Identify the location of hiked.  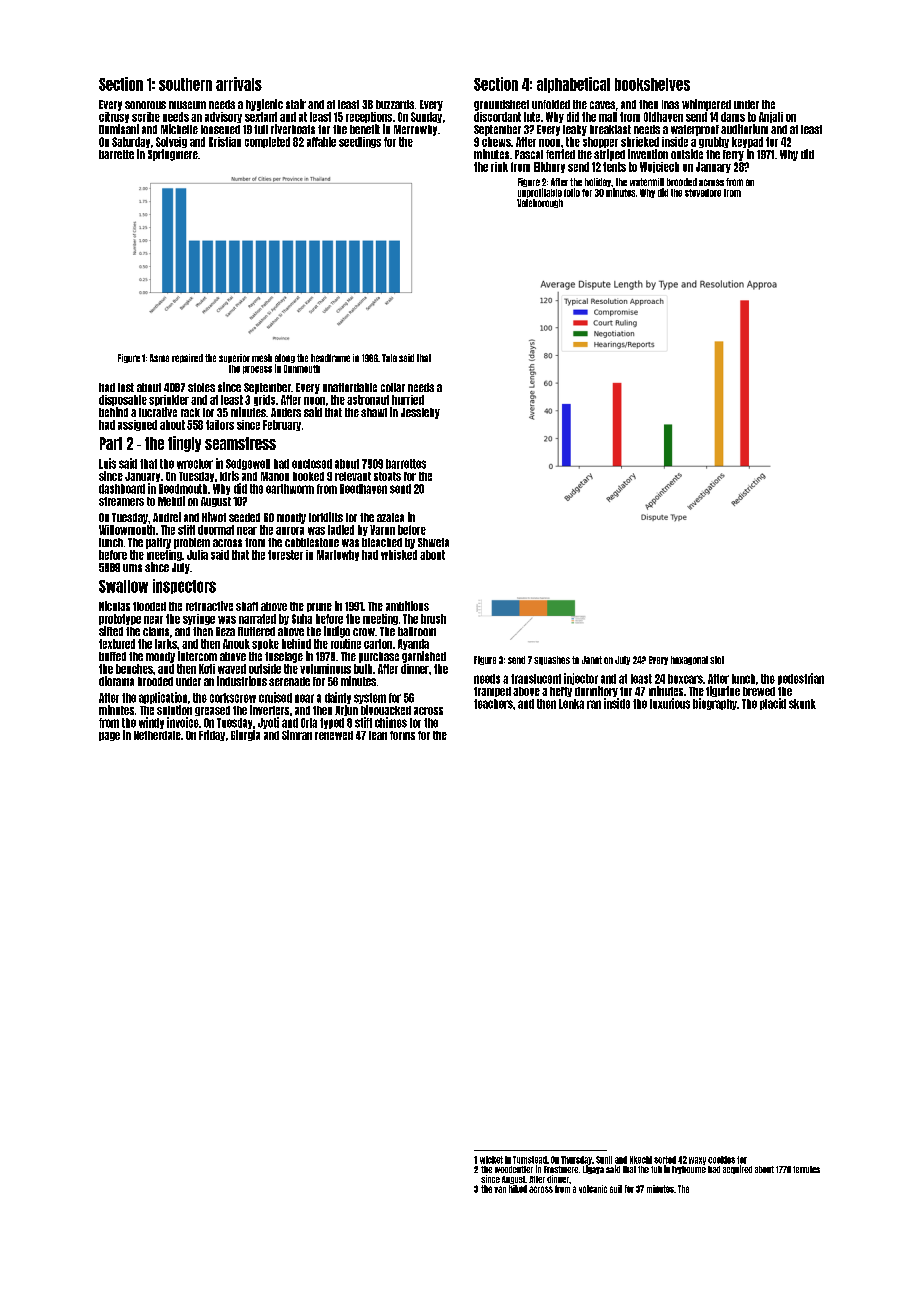
(518, 1189).
